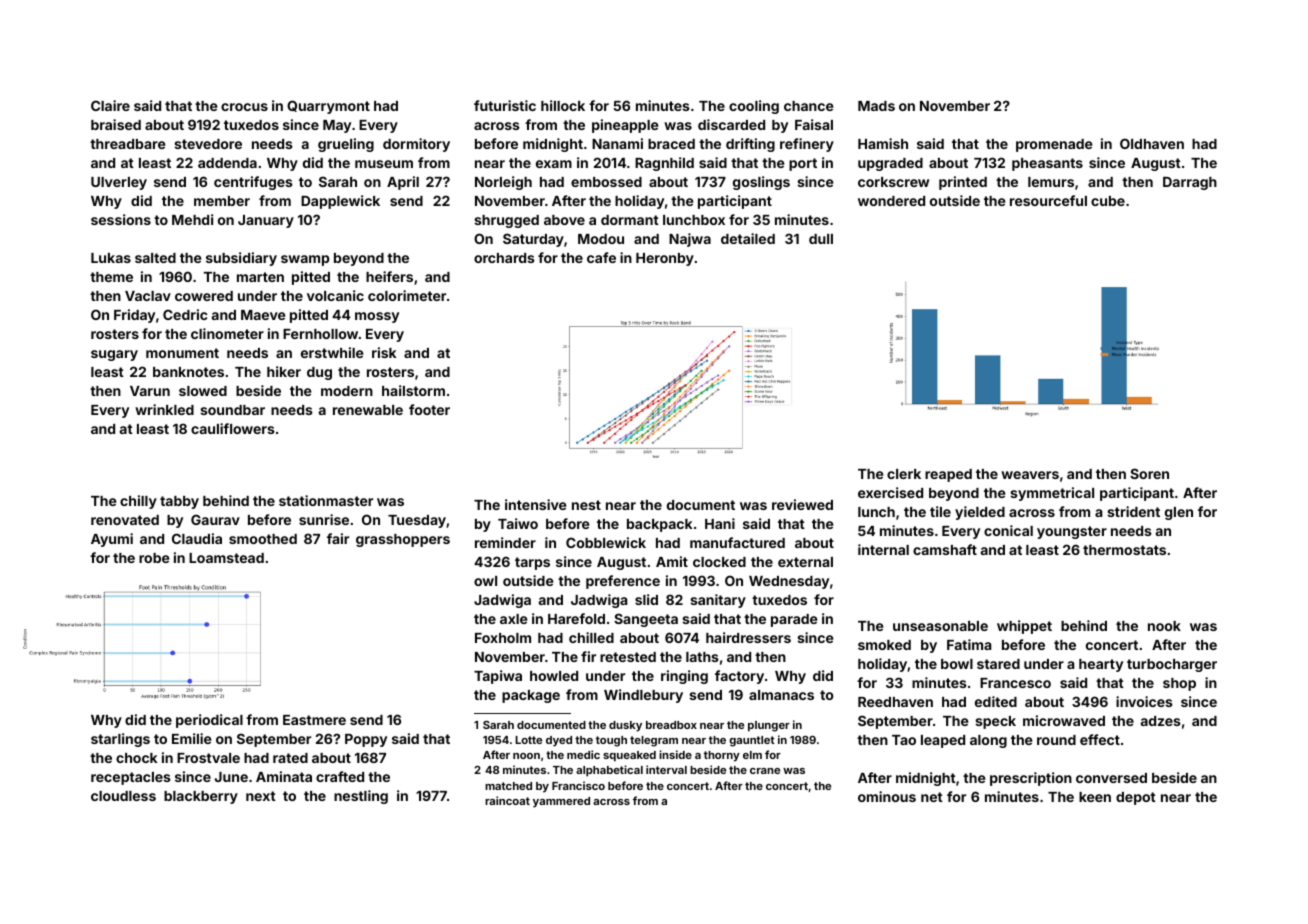 This image has width=1308, height=924. Describe the element at coordinates (617, 143) in the image. I see `Nanami` at that location.
